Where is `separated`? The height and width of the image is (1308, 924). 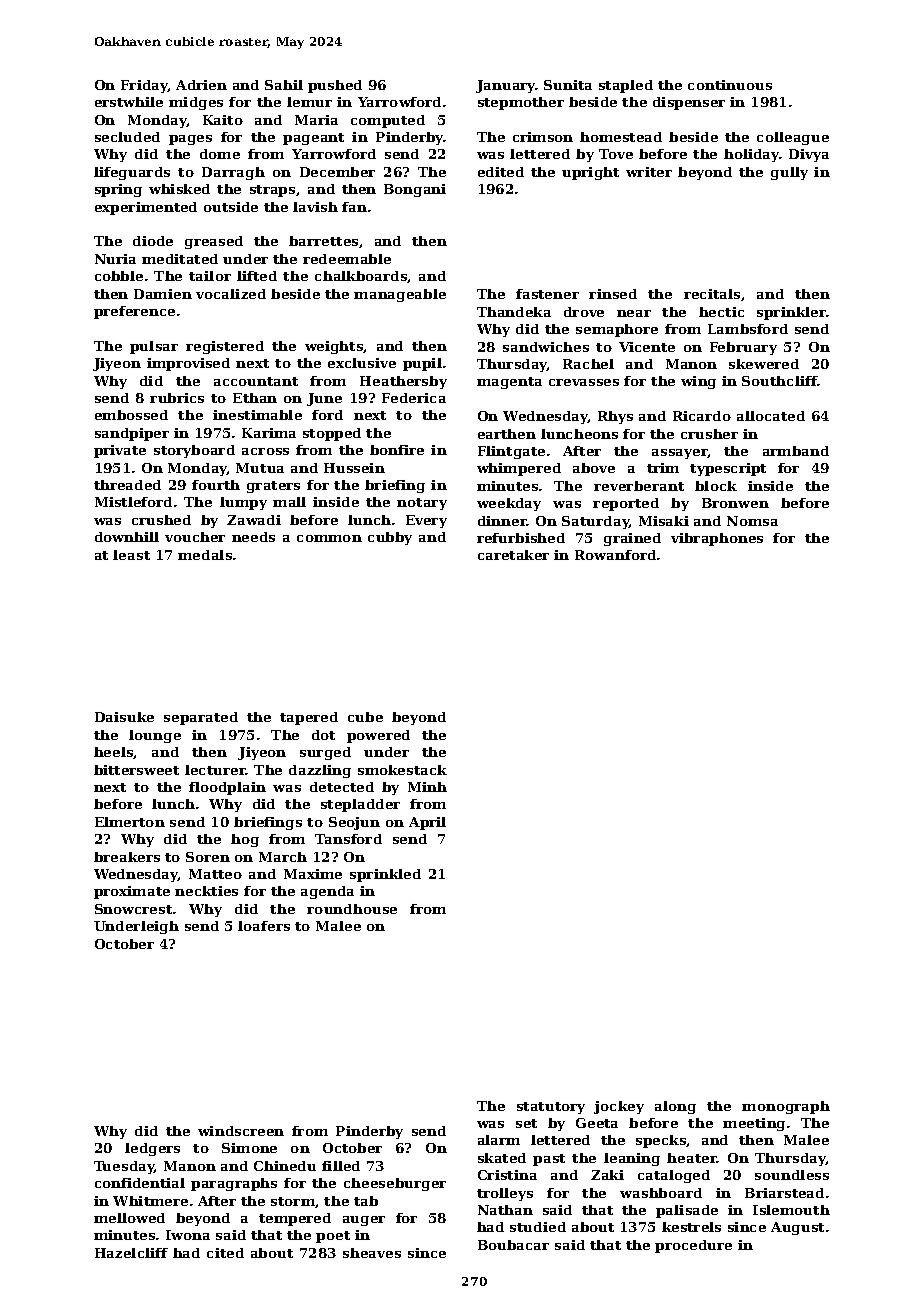 separated is located at coordinates (201, 718).
